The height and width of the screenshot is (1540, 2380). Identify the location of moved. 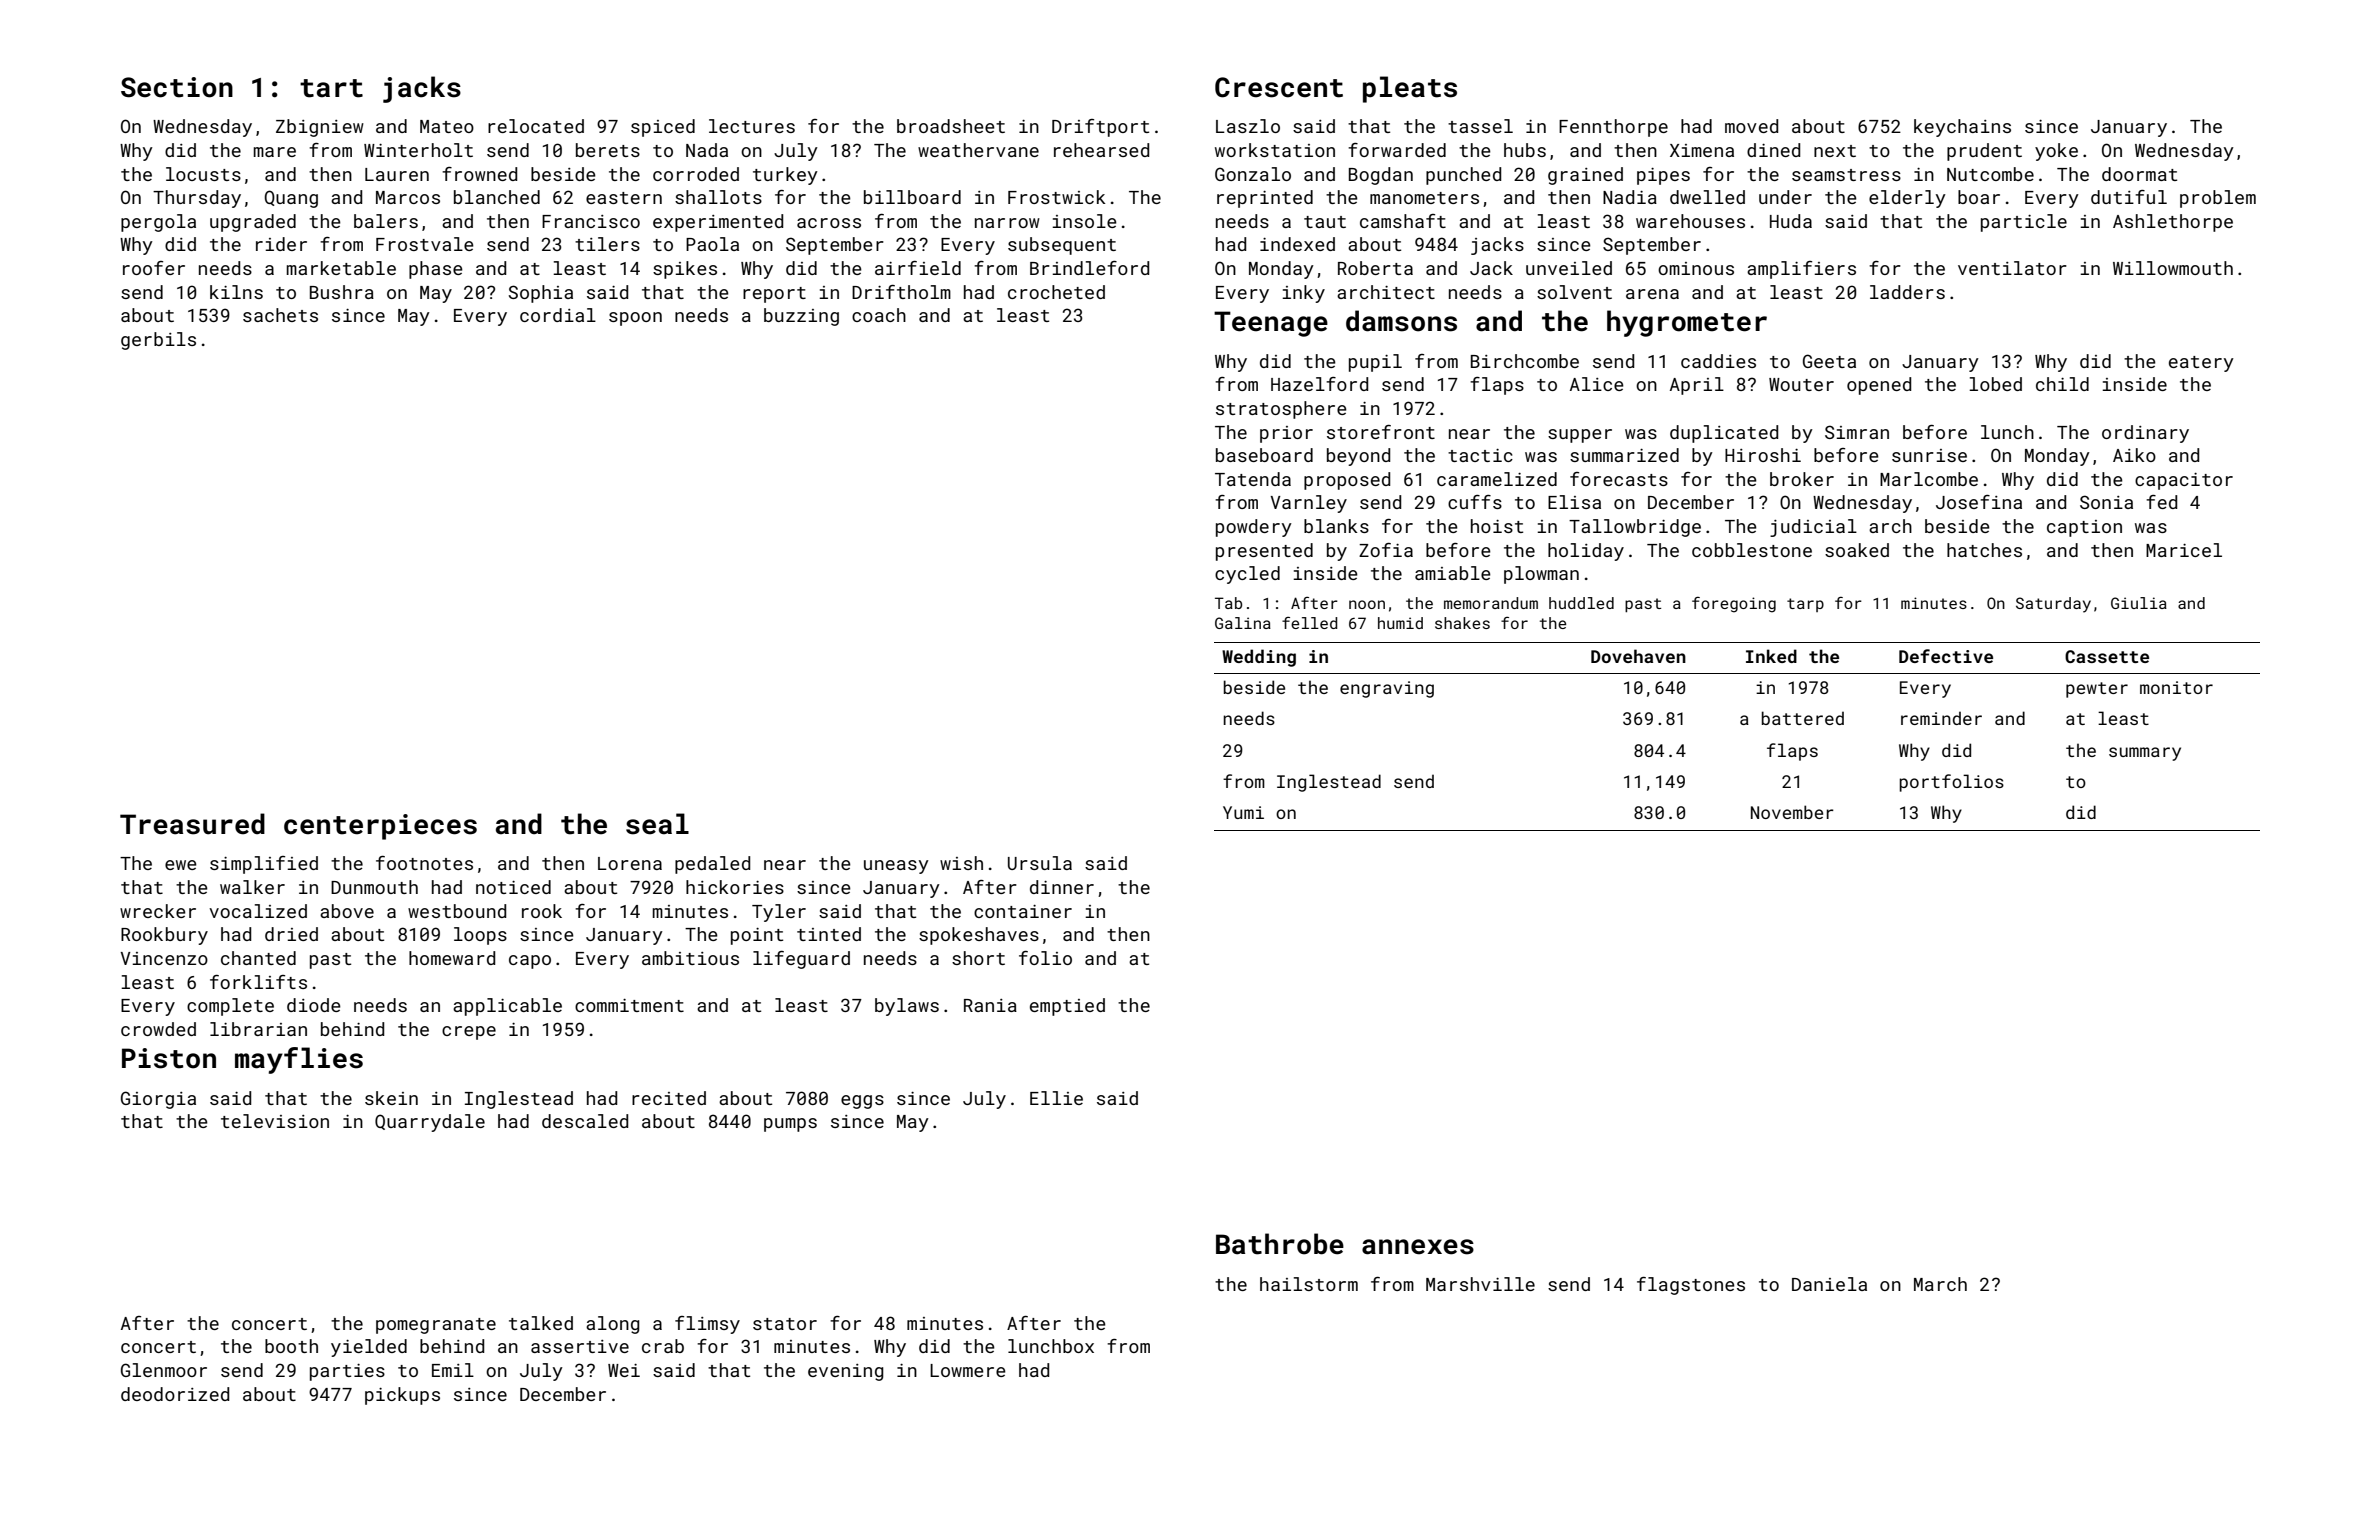
(1751, 126).
